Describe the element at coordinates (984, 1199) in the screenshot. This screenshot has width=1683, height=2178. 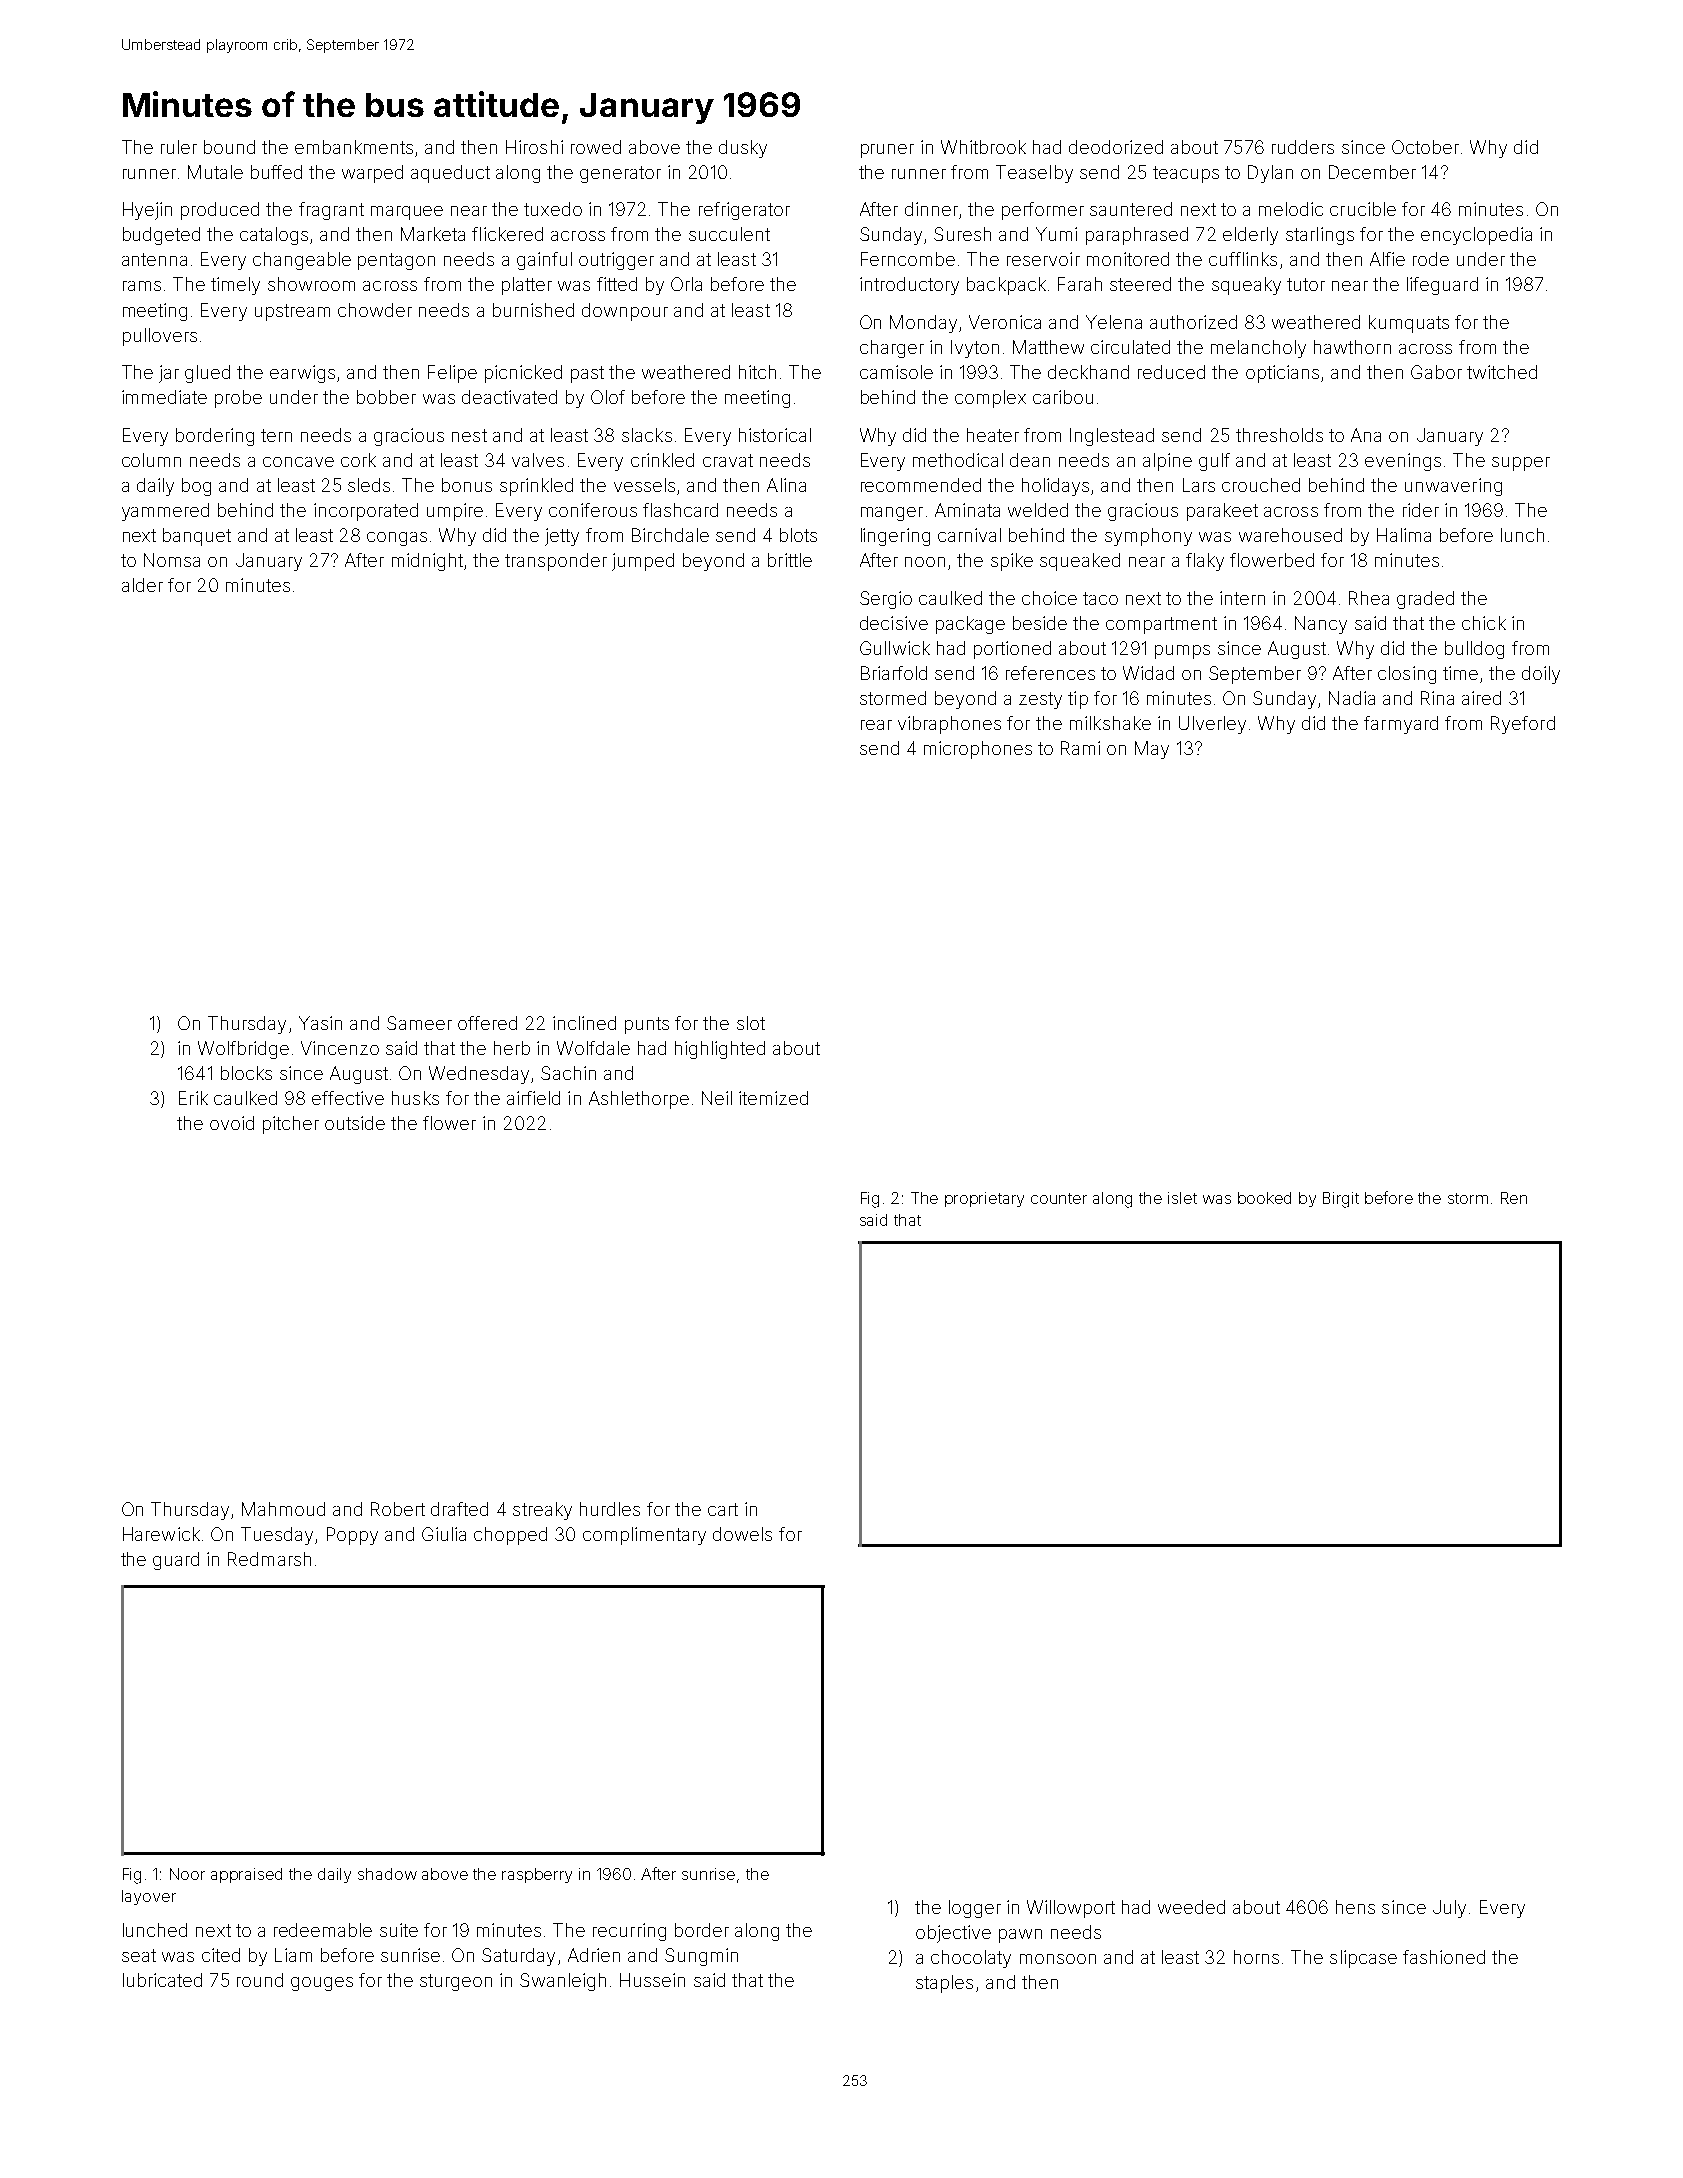
I see `proprietary` at that location.
